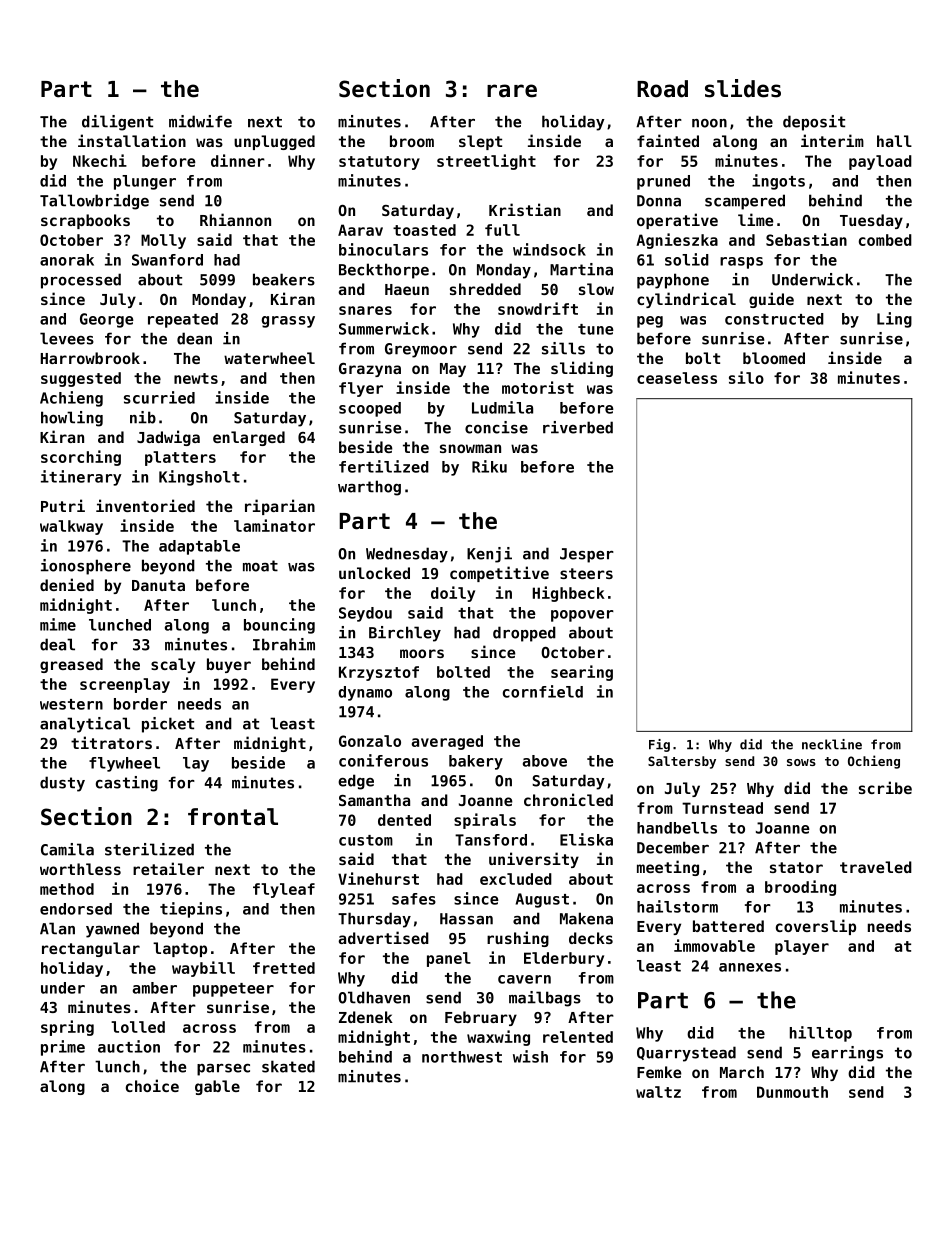  I want to click on annexes, so click(750, 967).
